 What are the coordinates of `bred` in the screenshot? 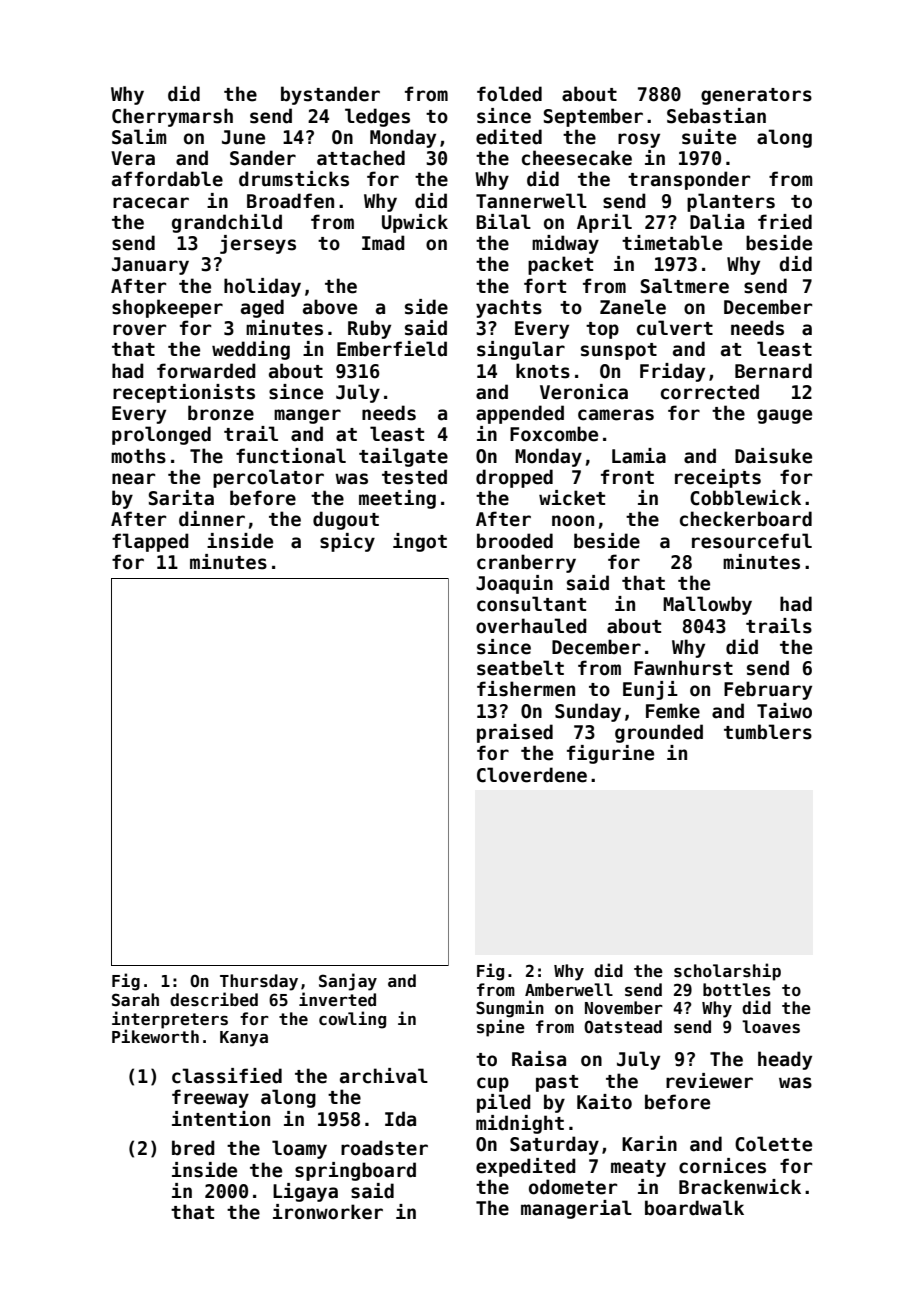 It's located at (193, 1148).
